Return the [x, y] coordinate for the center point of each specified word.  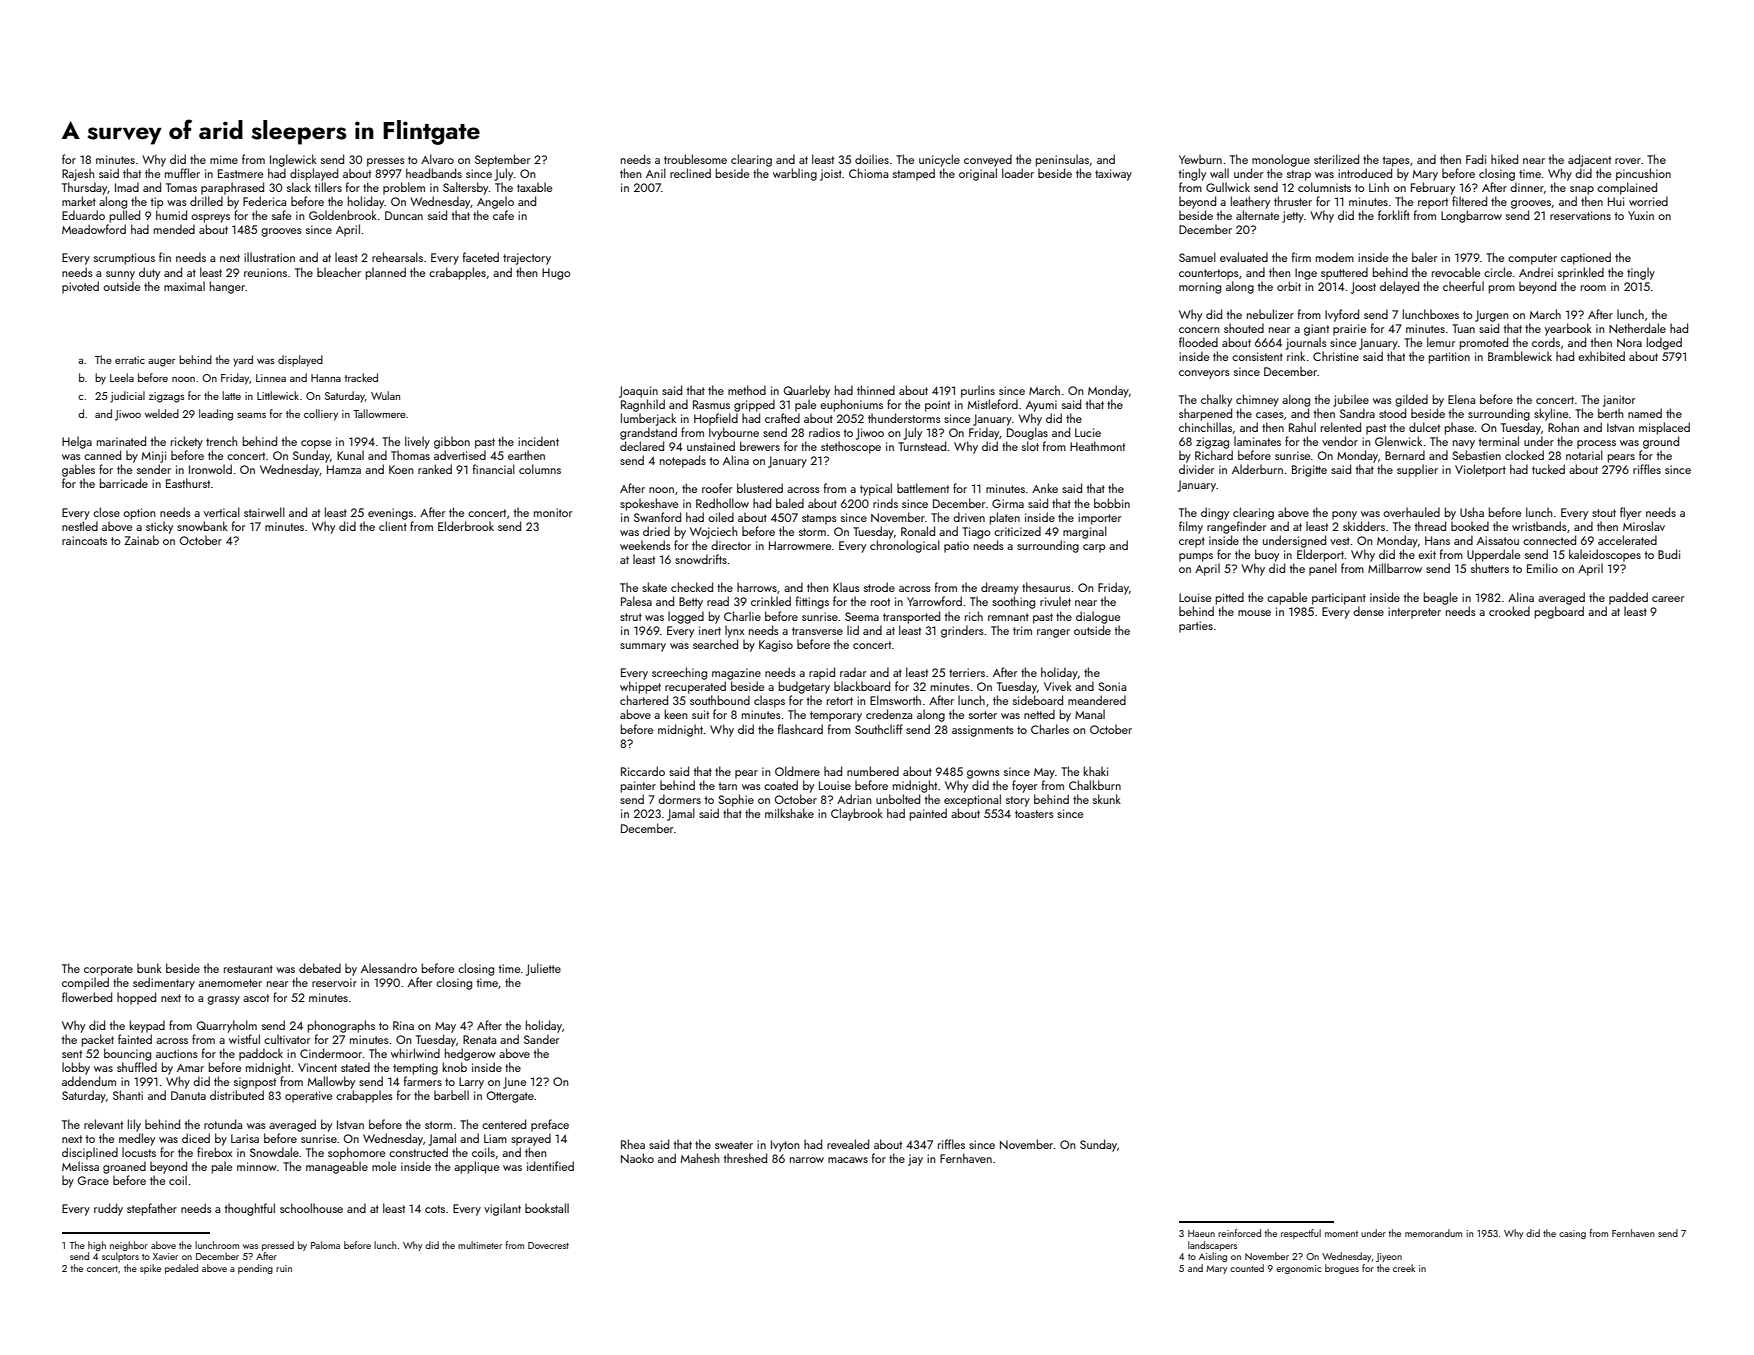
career [1668, 599]
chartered [644, 700]
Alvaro [437, 159]
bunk [149, 968]
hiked [1504, 159]
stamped [914, 174]
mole [384, 1166]
